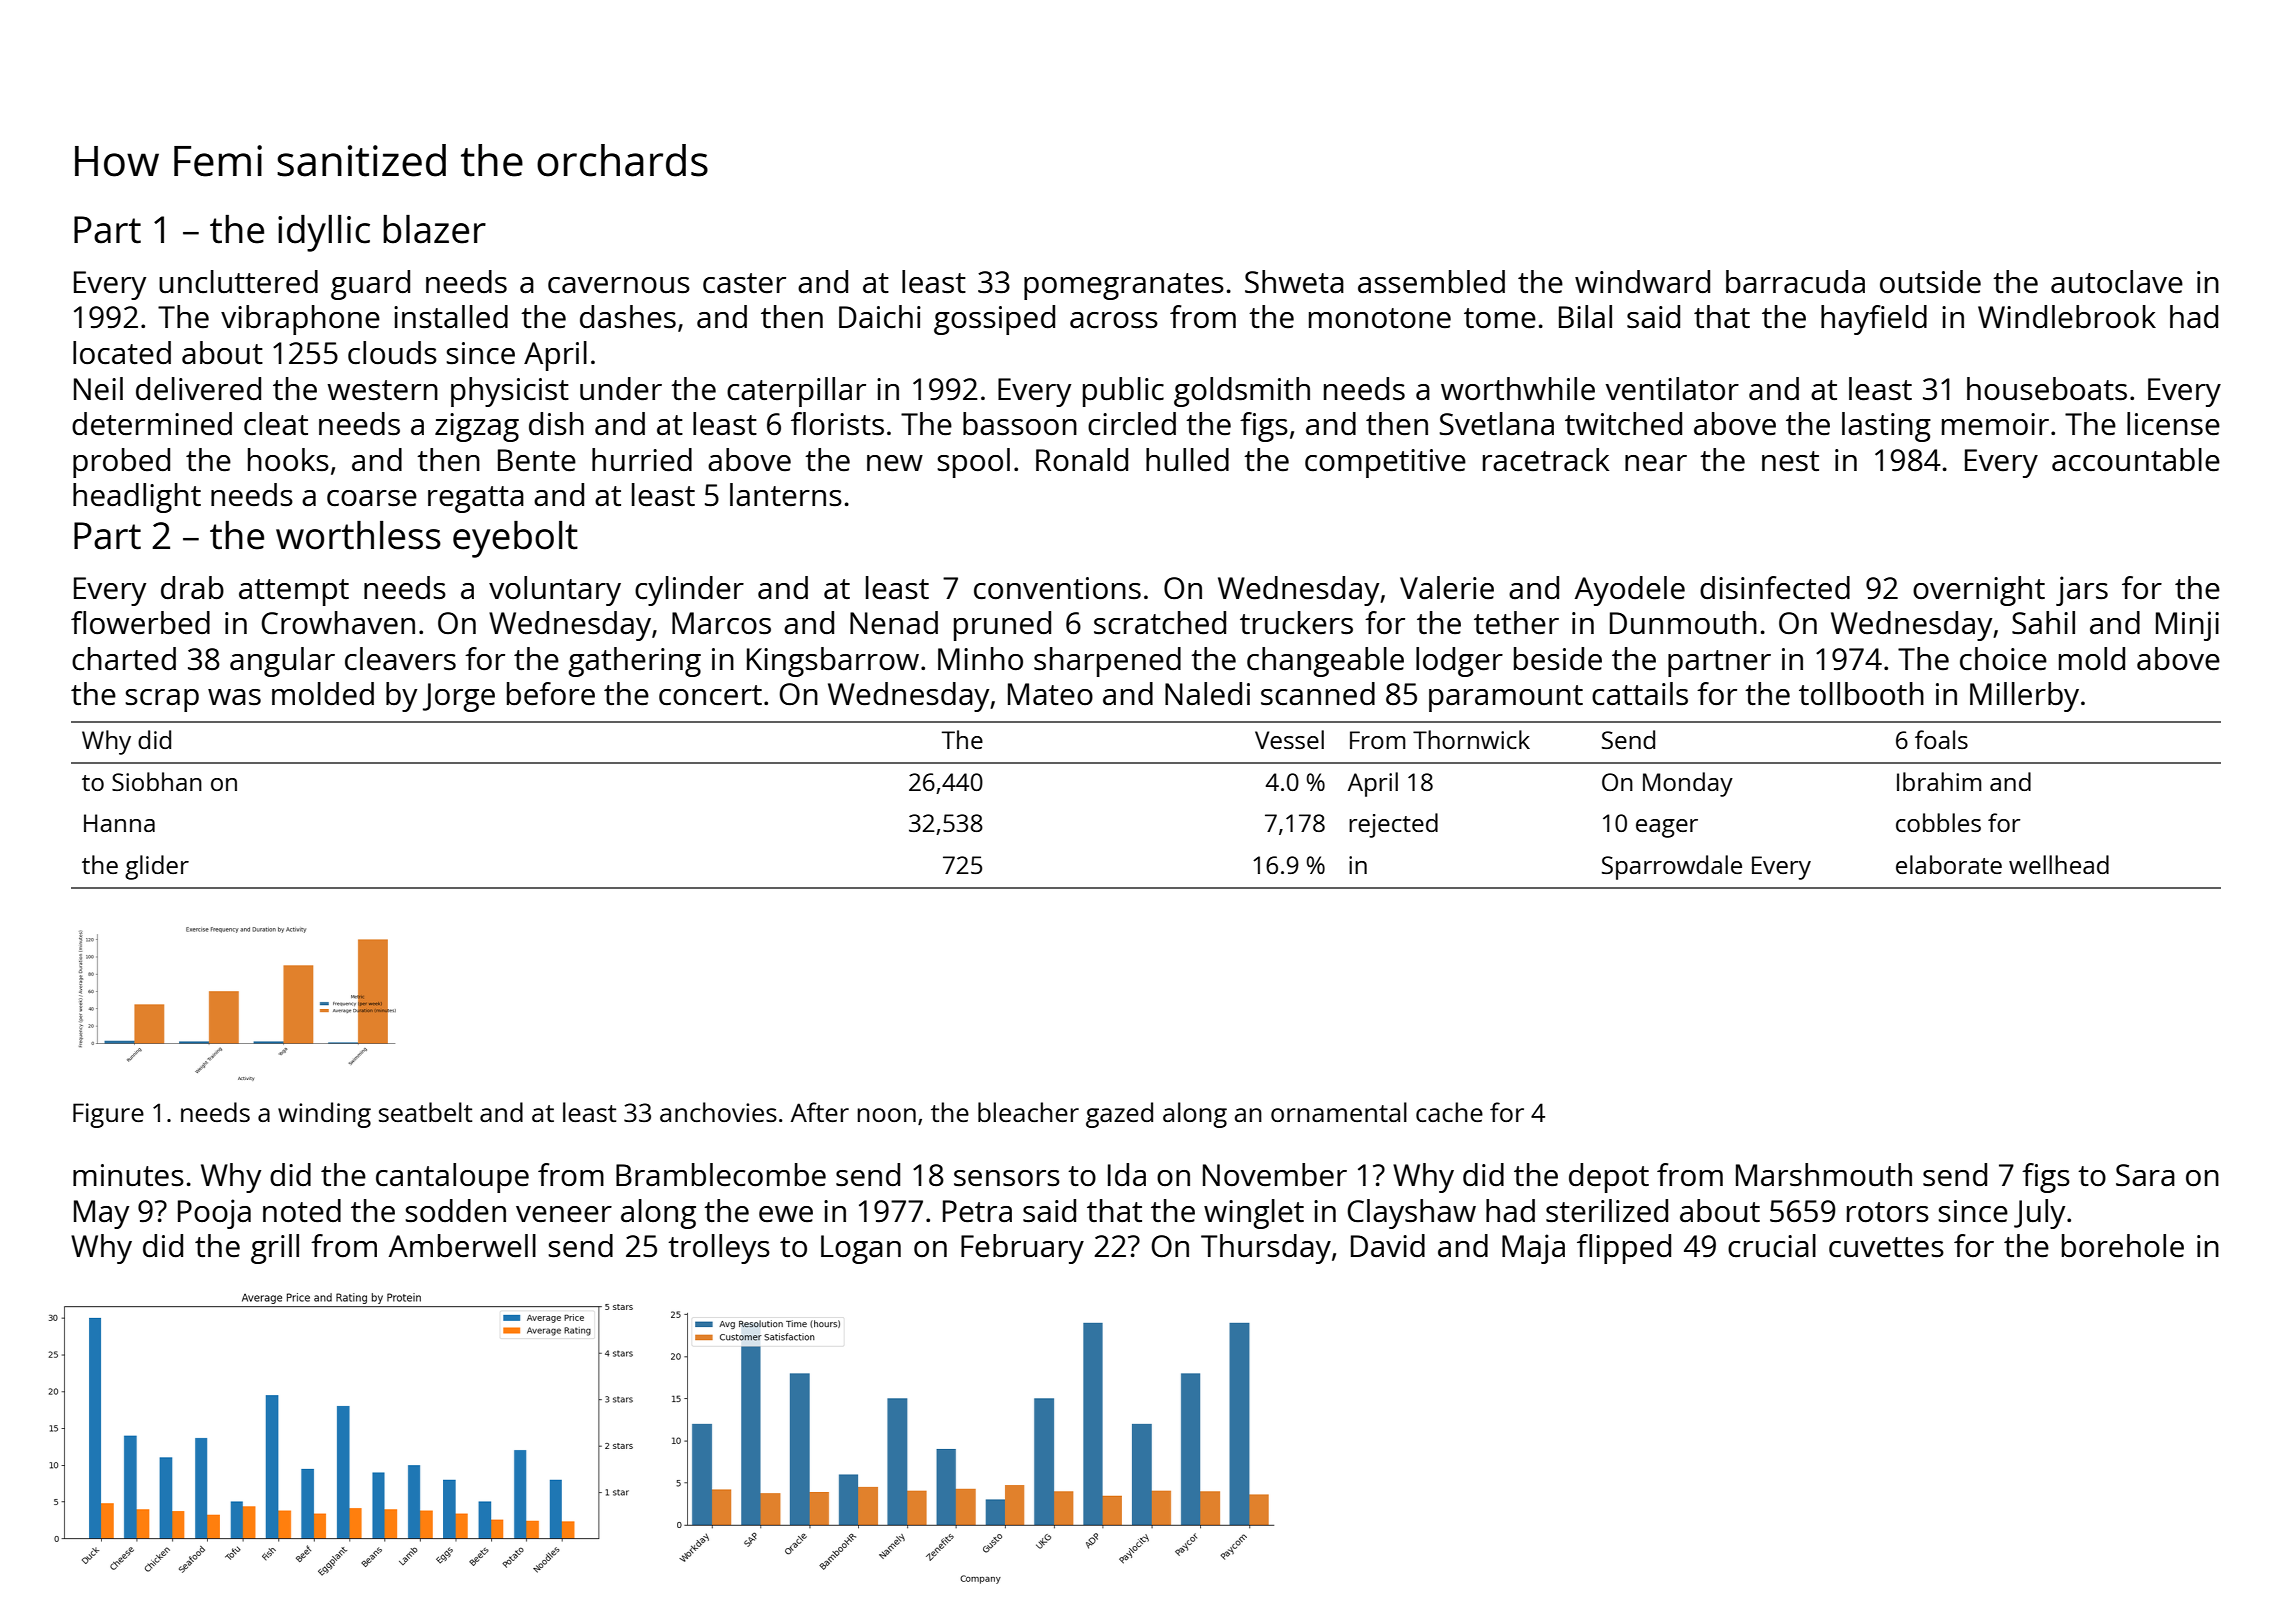 The height and width of the screenshot is (1620, 2292). What do you see at coordinates (1294, 282) in the screenshot?
I see `Shweta` at bounding box center [1294, 282].
